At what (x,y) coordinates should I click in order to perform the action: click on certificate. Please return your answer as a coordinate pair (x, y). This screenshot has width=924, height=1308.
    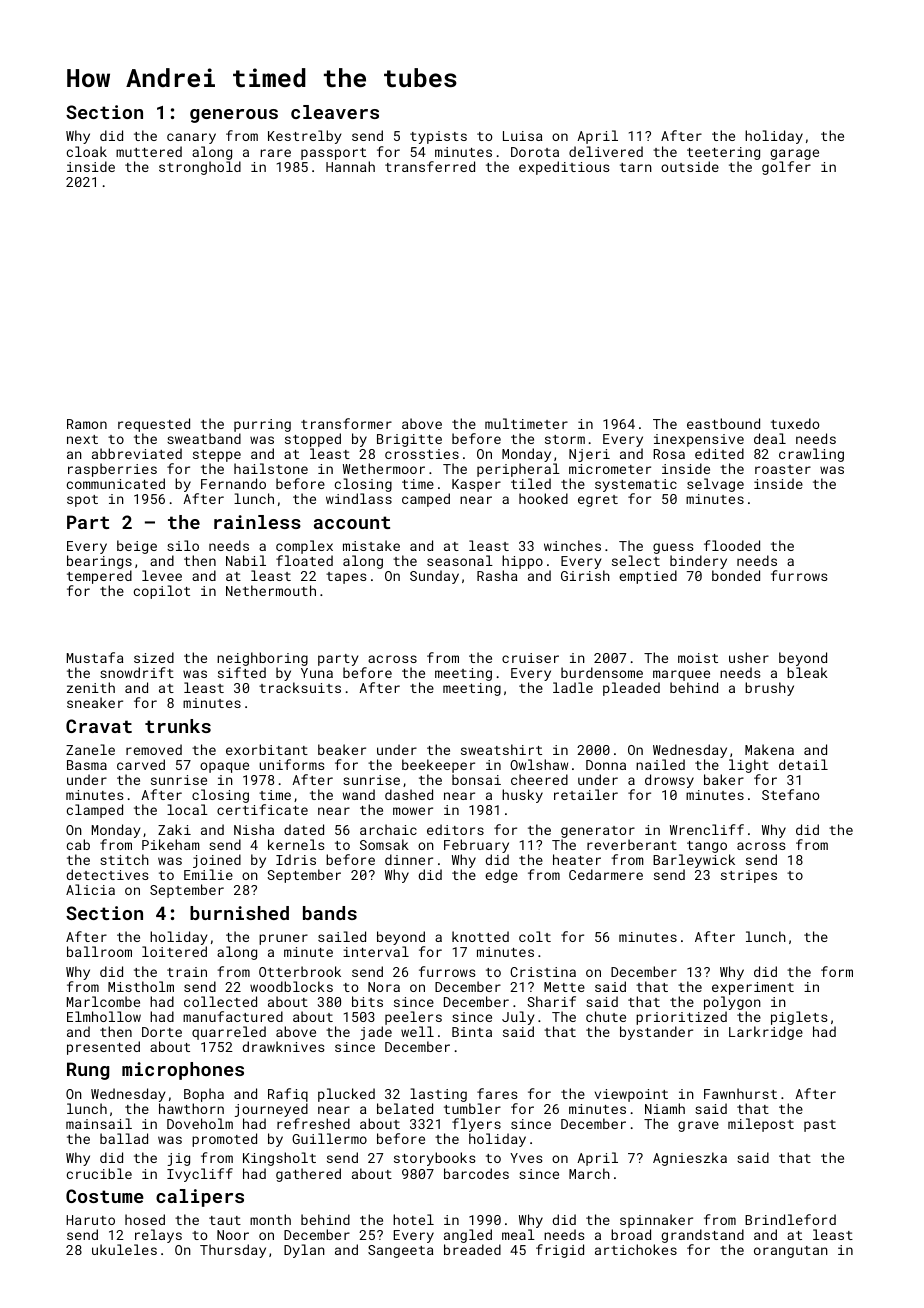
    Looking at the image, I should click on (262, 809).
